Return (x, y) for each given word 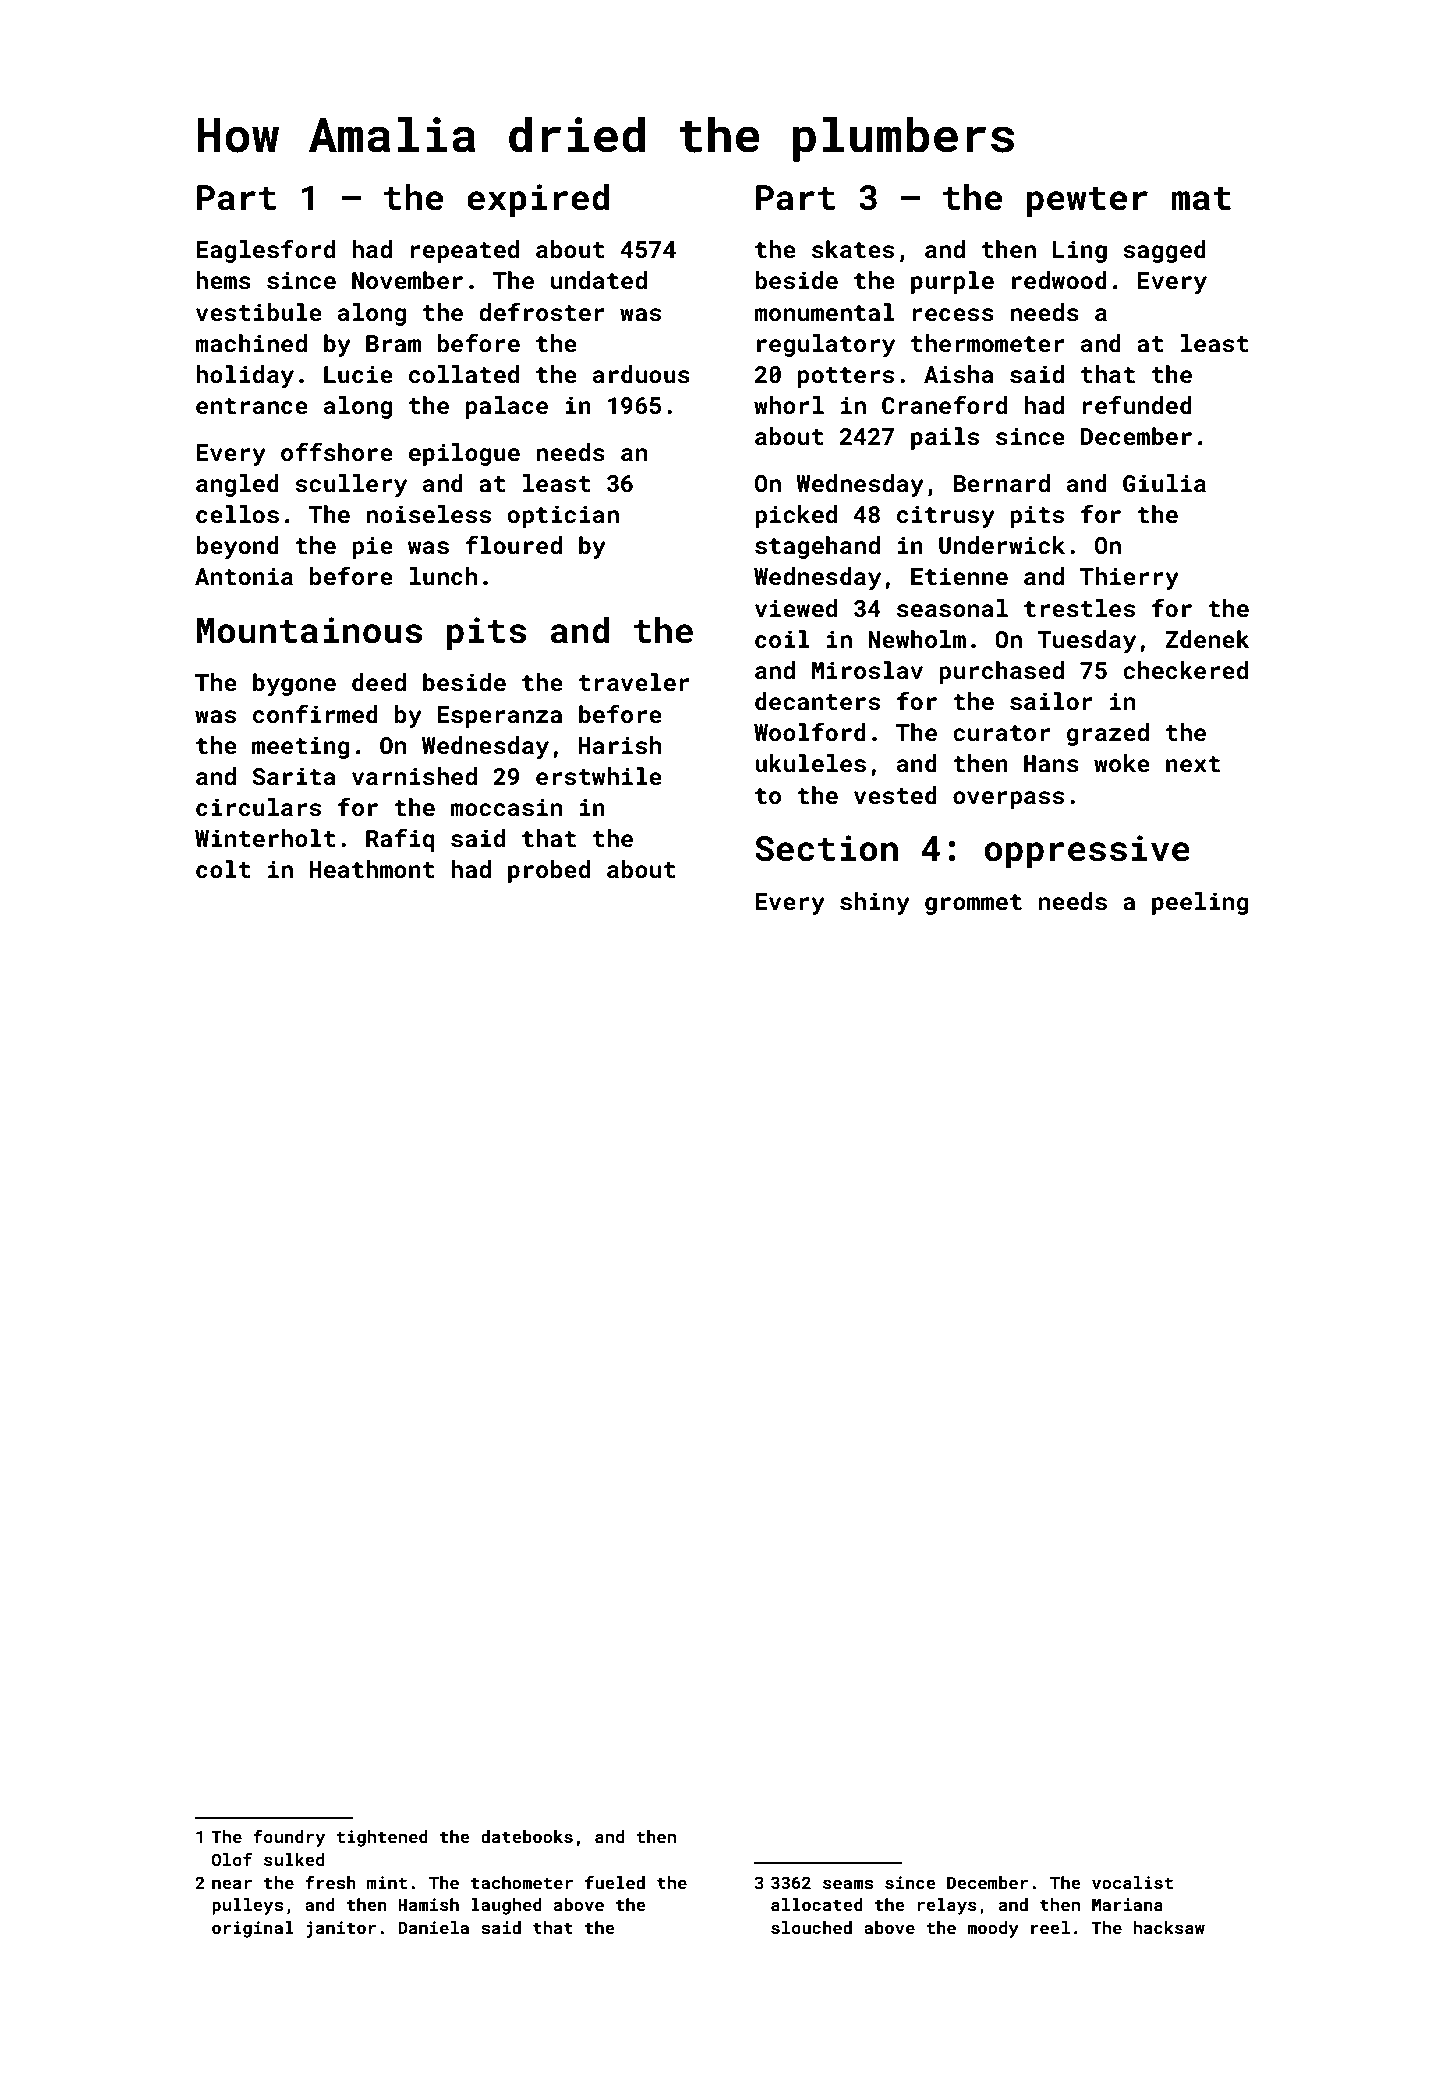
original (253, 1929)
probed (549, 871)
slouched (811, 1927)
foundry (289, 1838)
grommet (973, 904)
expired (538, 200)
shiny (875, 903)
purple (952, 282)
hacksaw (1169, 1927)
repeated (465, 251)
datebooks (527, 1836)
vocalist (1132, 1882)
